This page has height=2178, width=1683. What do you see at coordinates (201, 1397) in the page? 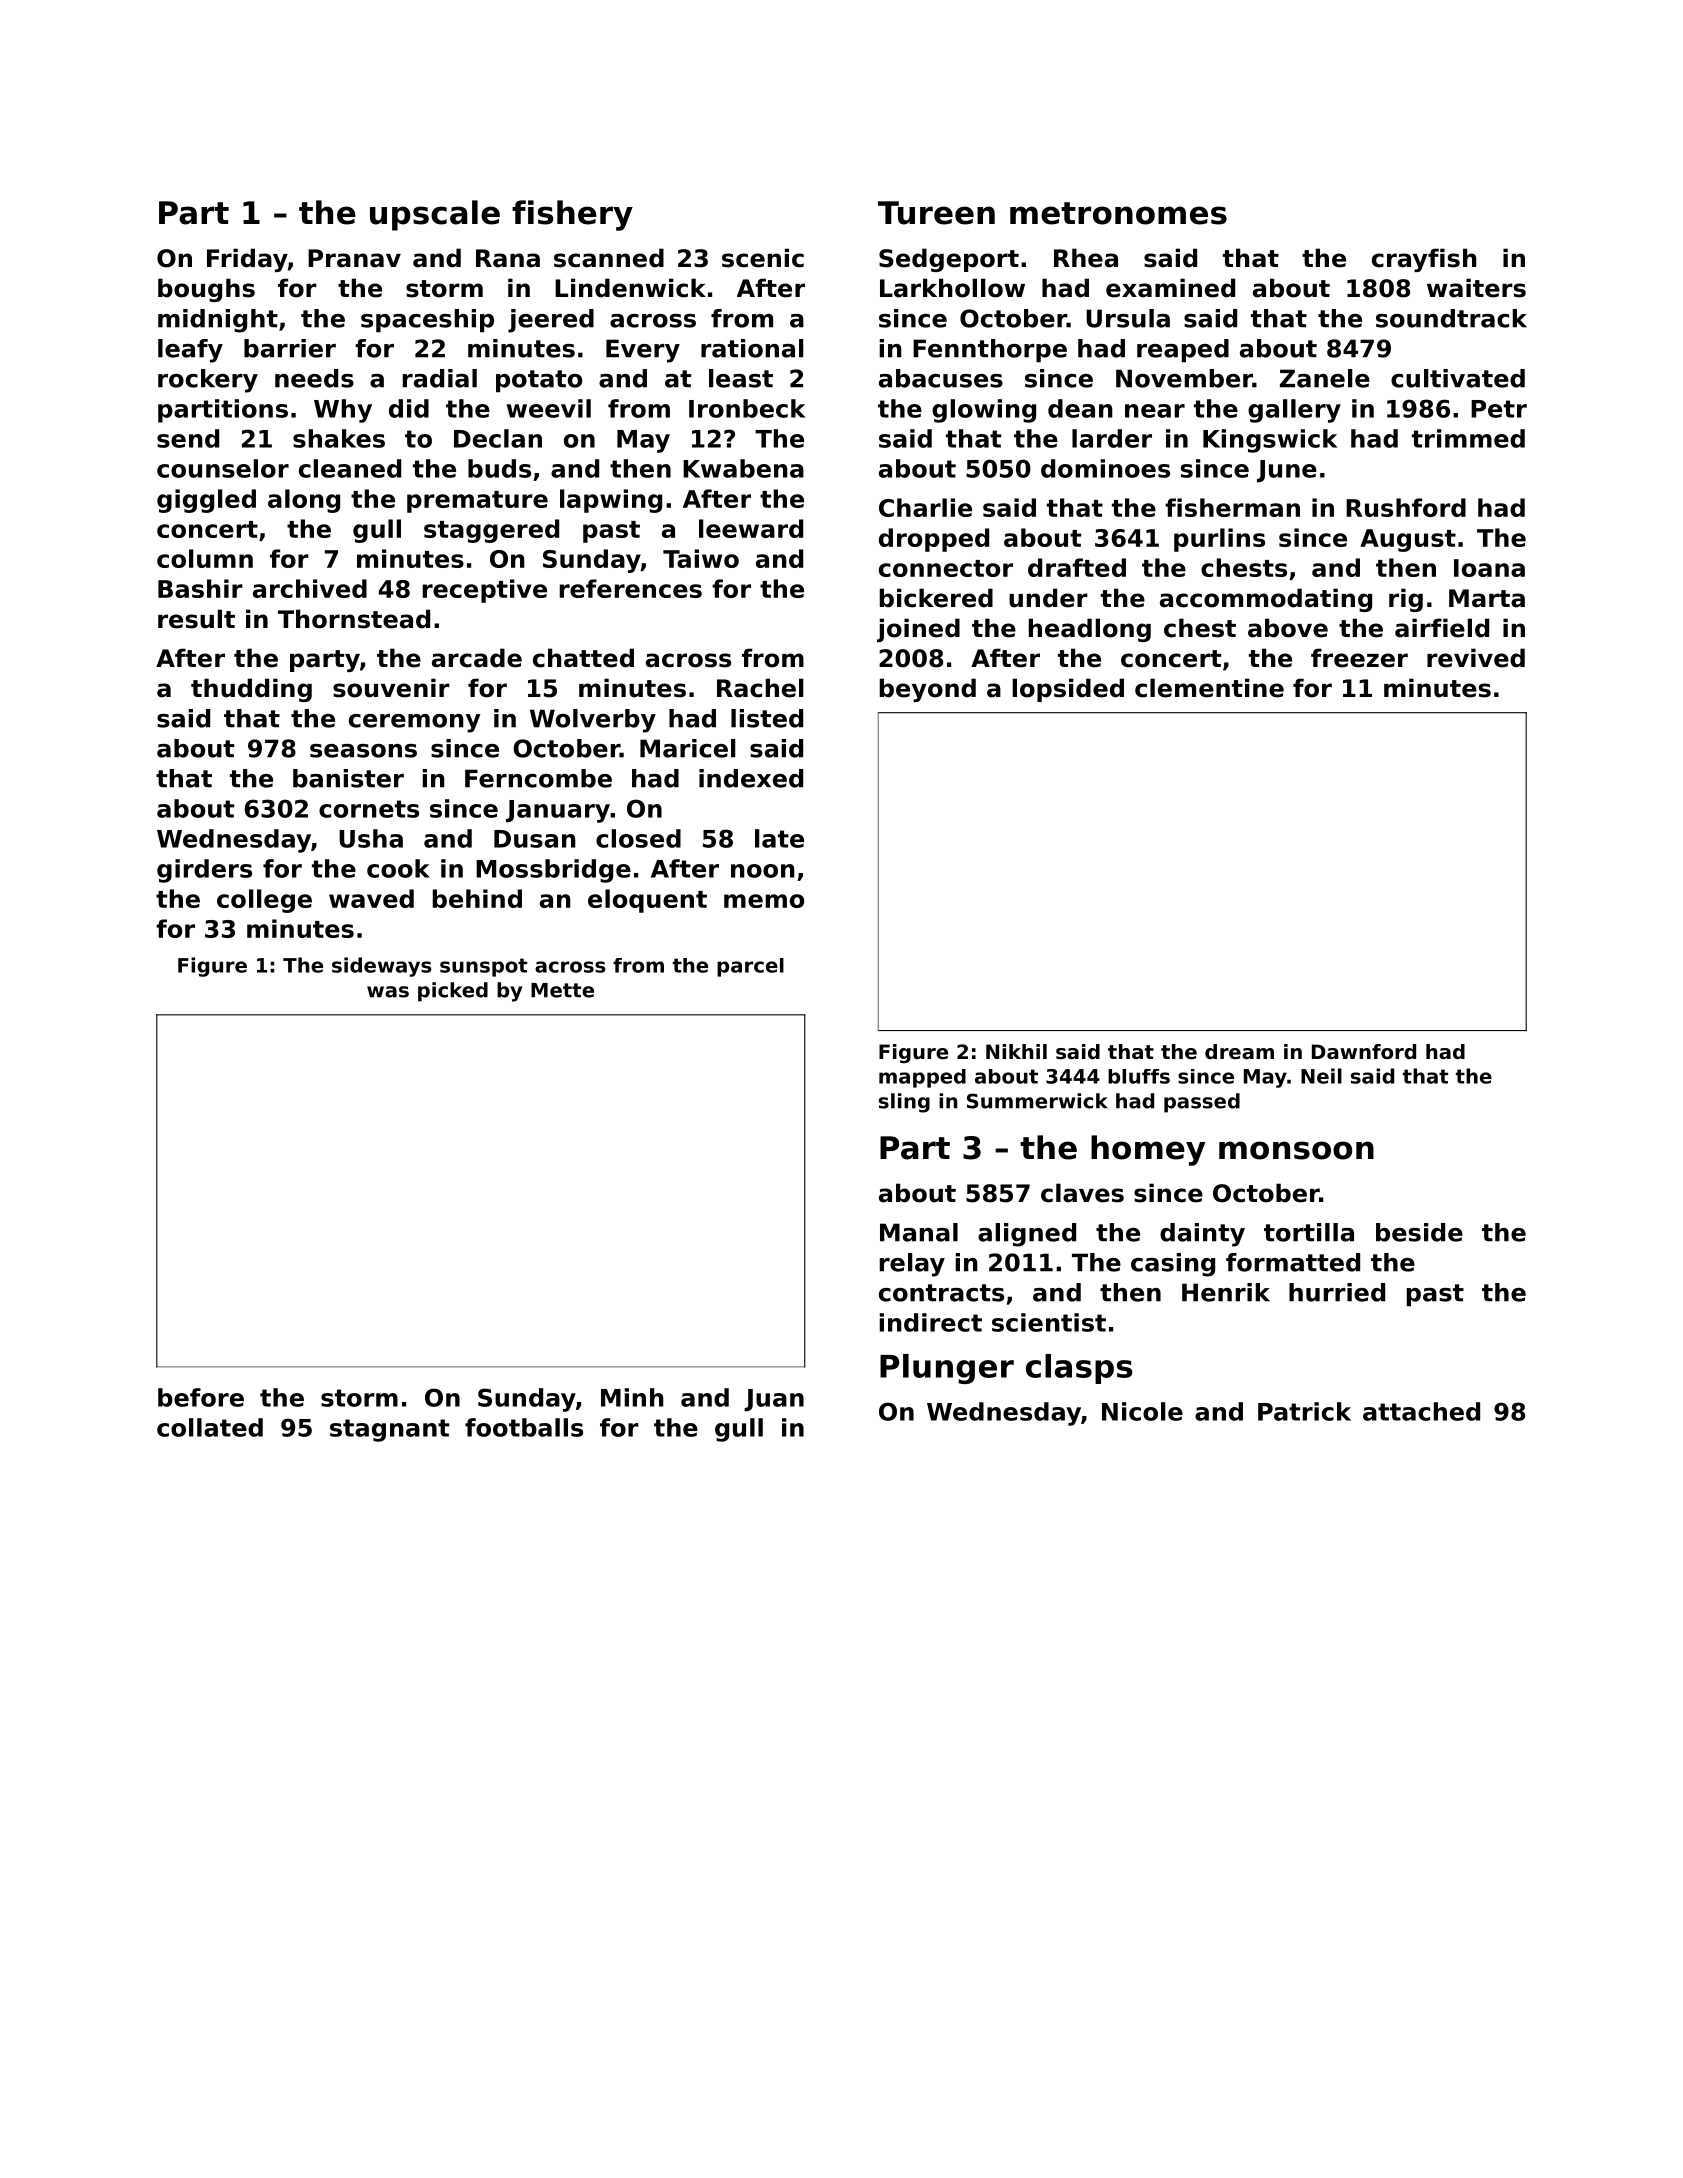
I see `before` at bounding box center [201, 1397].
